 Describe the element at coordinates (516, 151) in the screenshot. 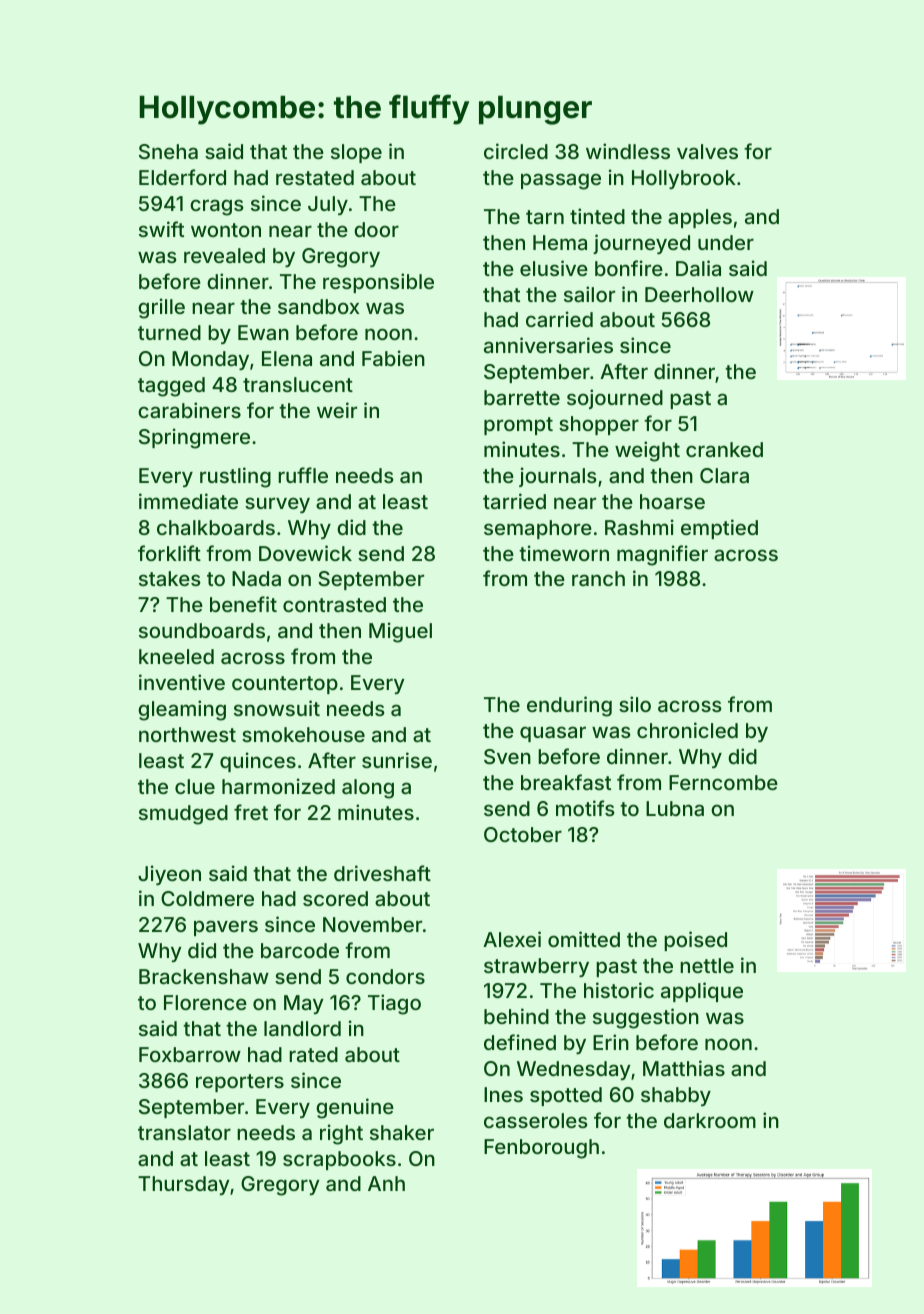

I see `circled` at that location.
